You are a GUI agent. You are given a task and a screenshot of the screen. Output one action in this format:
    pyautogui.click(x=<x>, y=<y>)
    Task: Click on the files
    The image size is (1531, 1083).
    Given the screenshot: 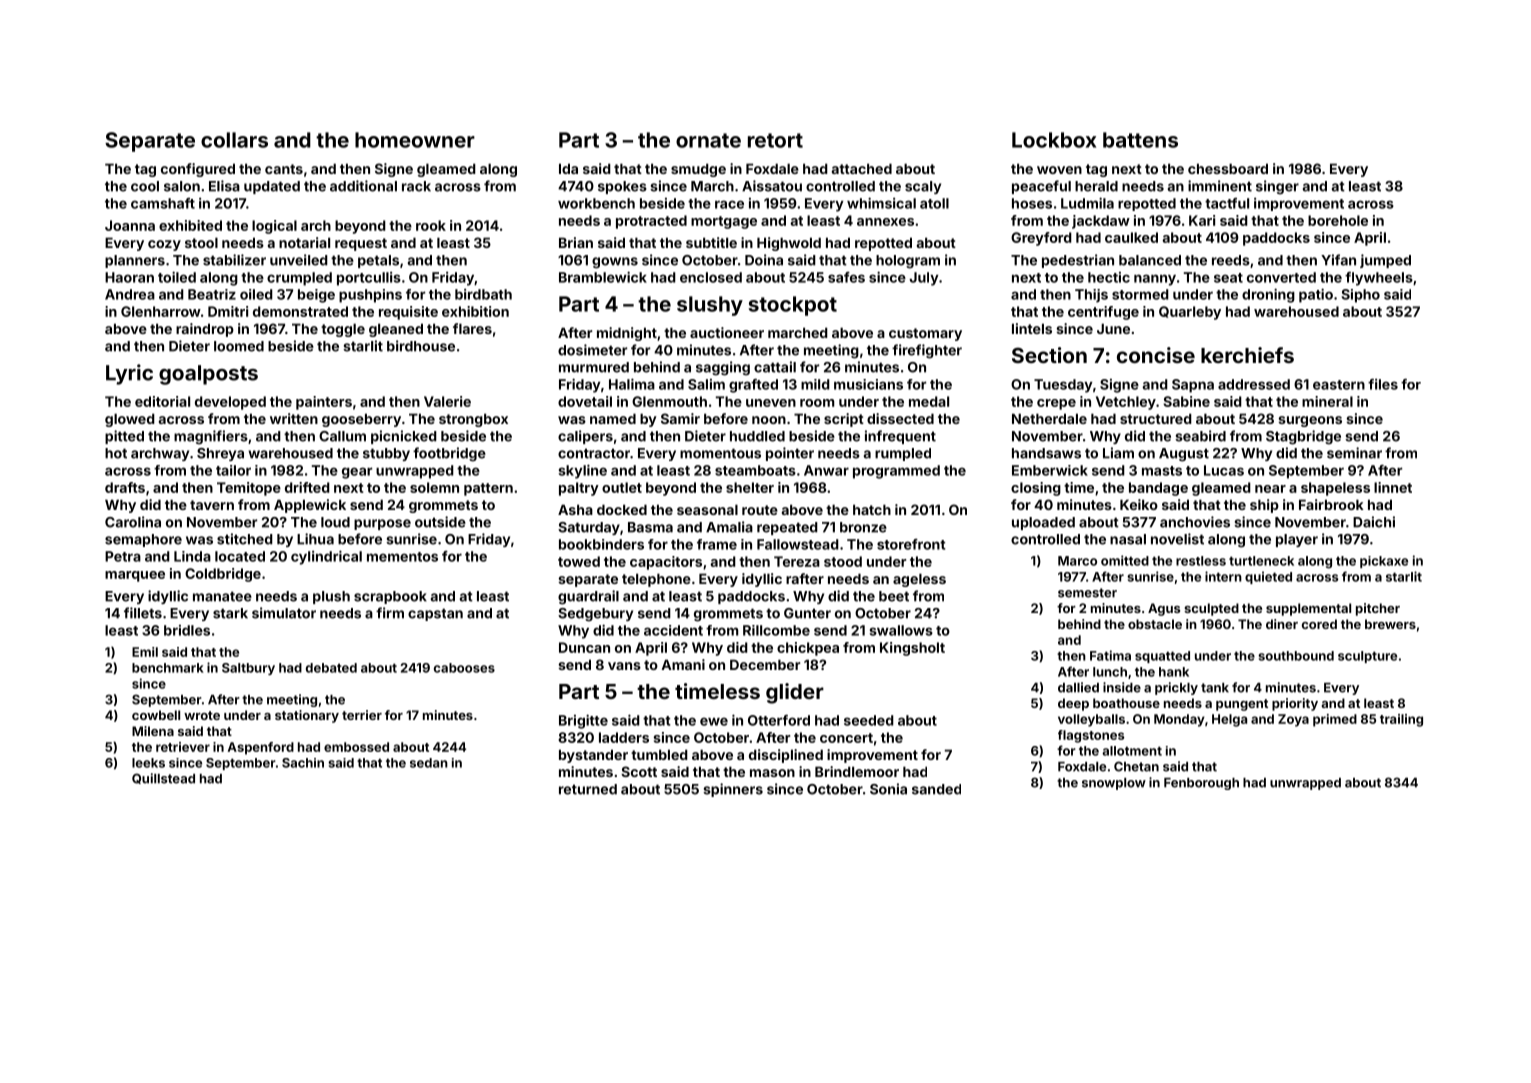 What is the action you would take?
    pyautogui.click(x=1383, y=384)
